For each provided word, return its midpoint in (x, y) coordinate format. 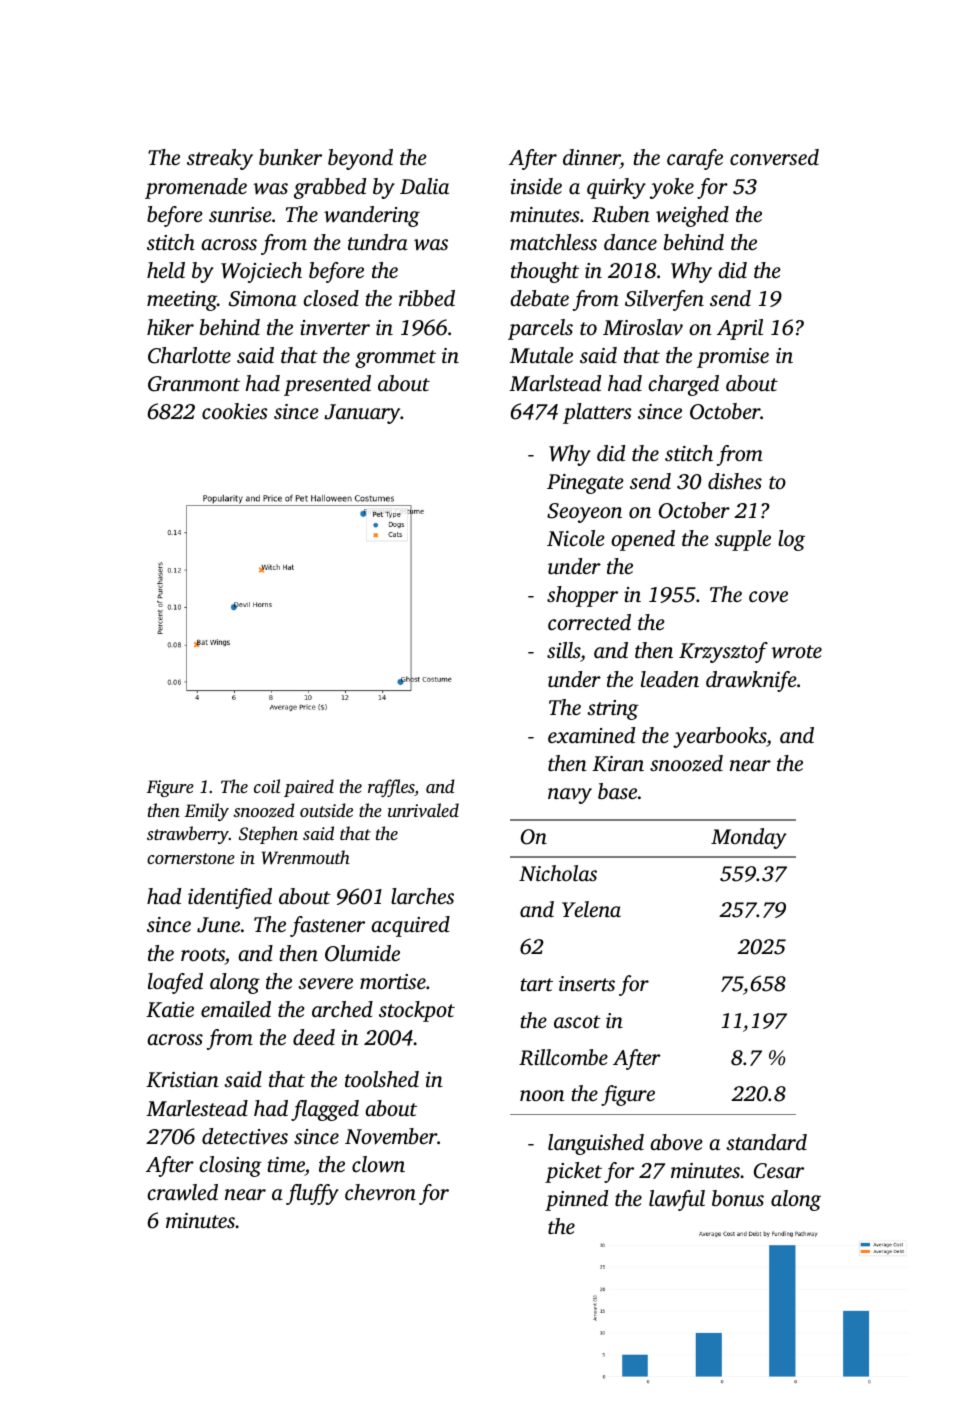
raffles (391, 788)
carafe (695, 159)
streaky (220, 159)
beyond (360, 159)
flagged (325, 1110)
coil (267, 786)
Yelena (591, 909)
